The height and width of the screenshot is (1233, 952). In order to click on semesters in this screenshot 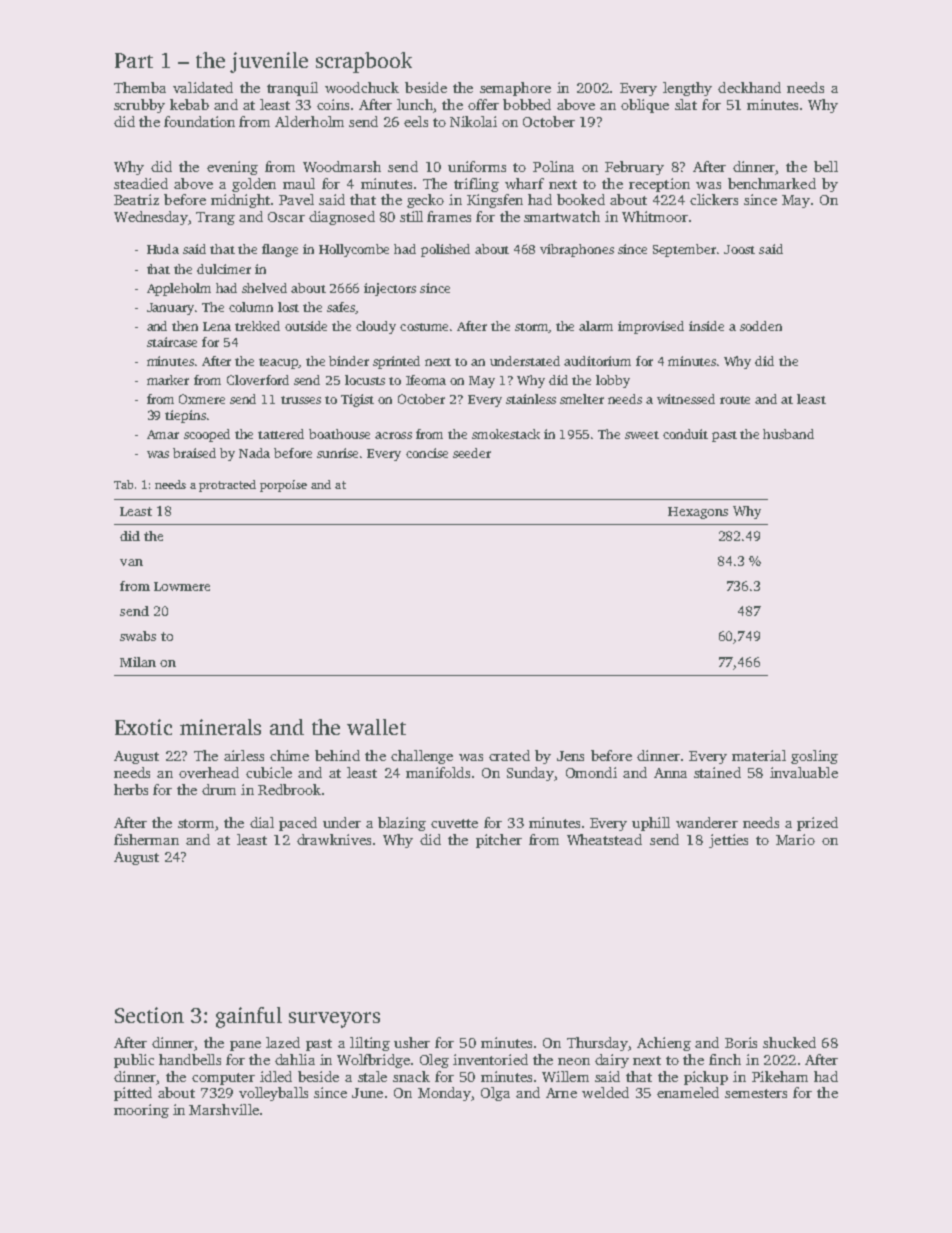, I will do `click(756, 1093)`.
